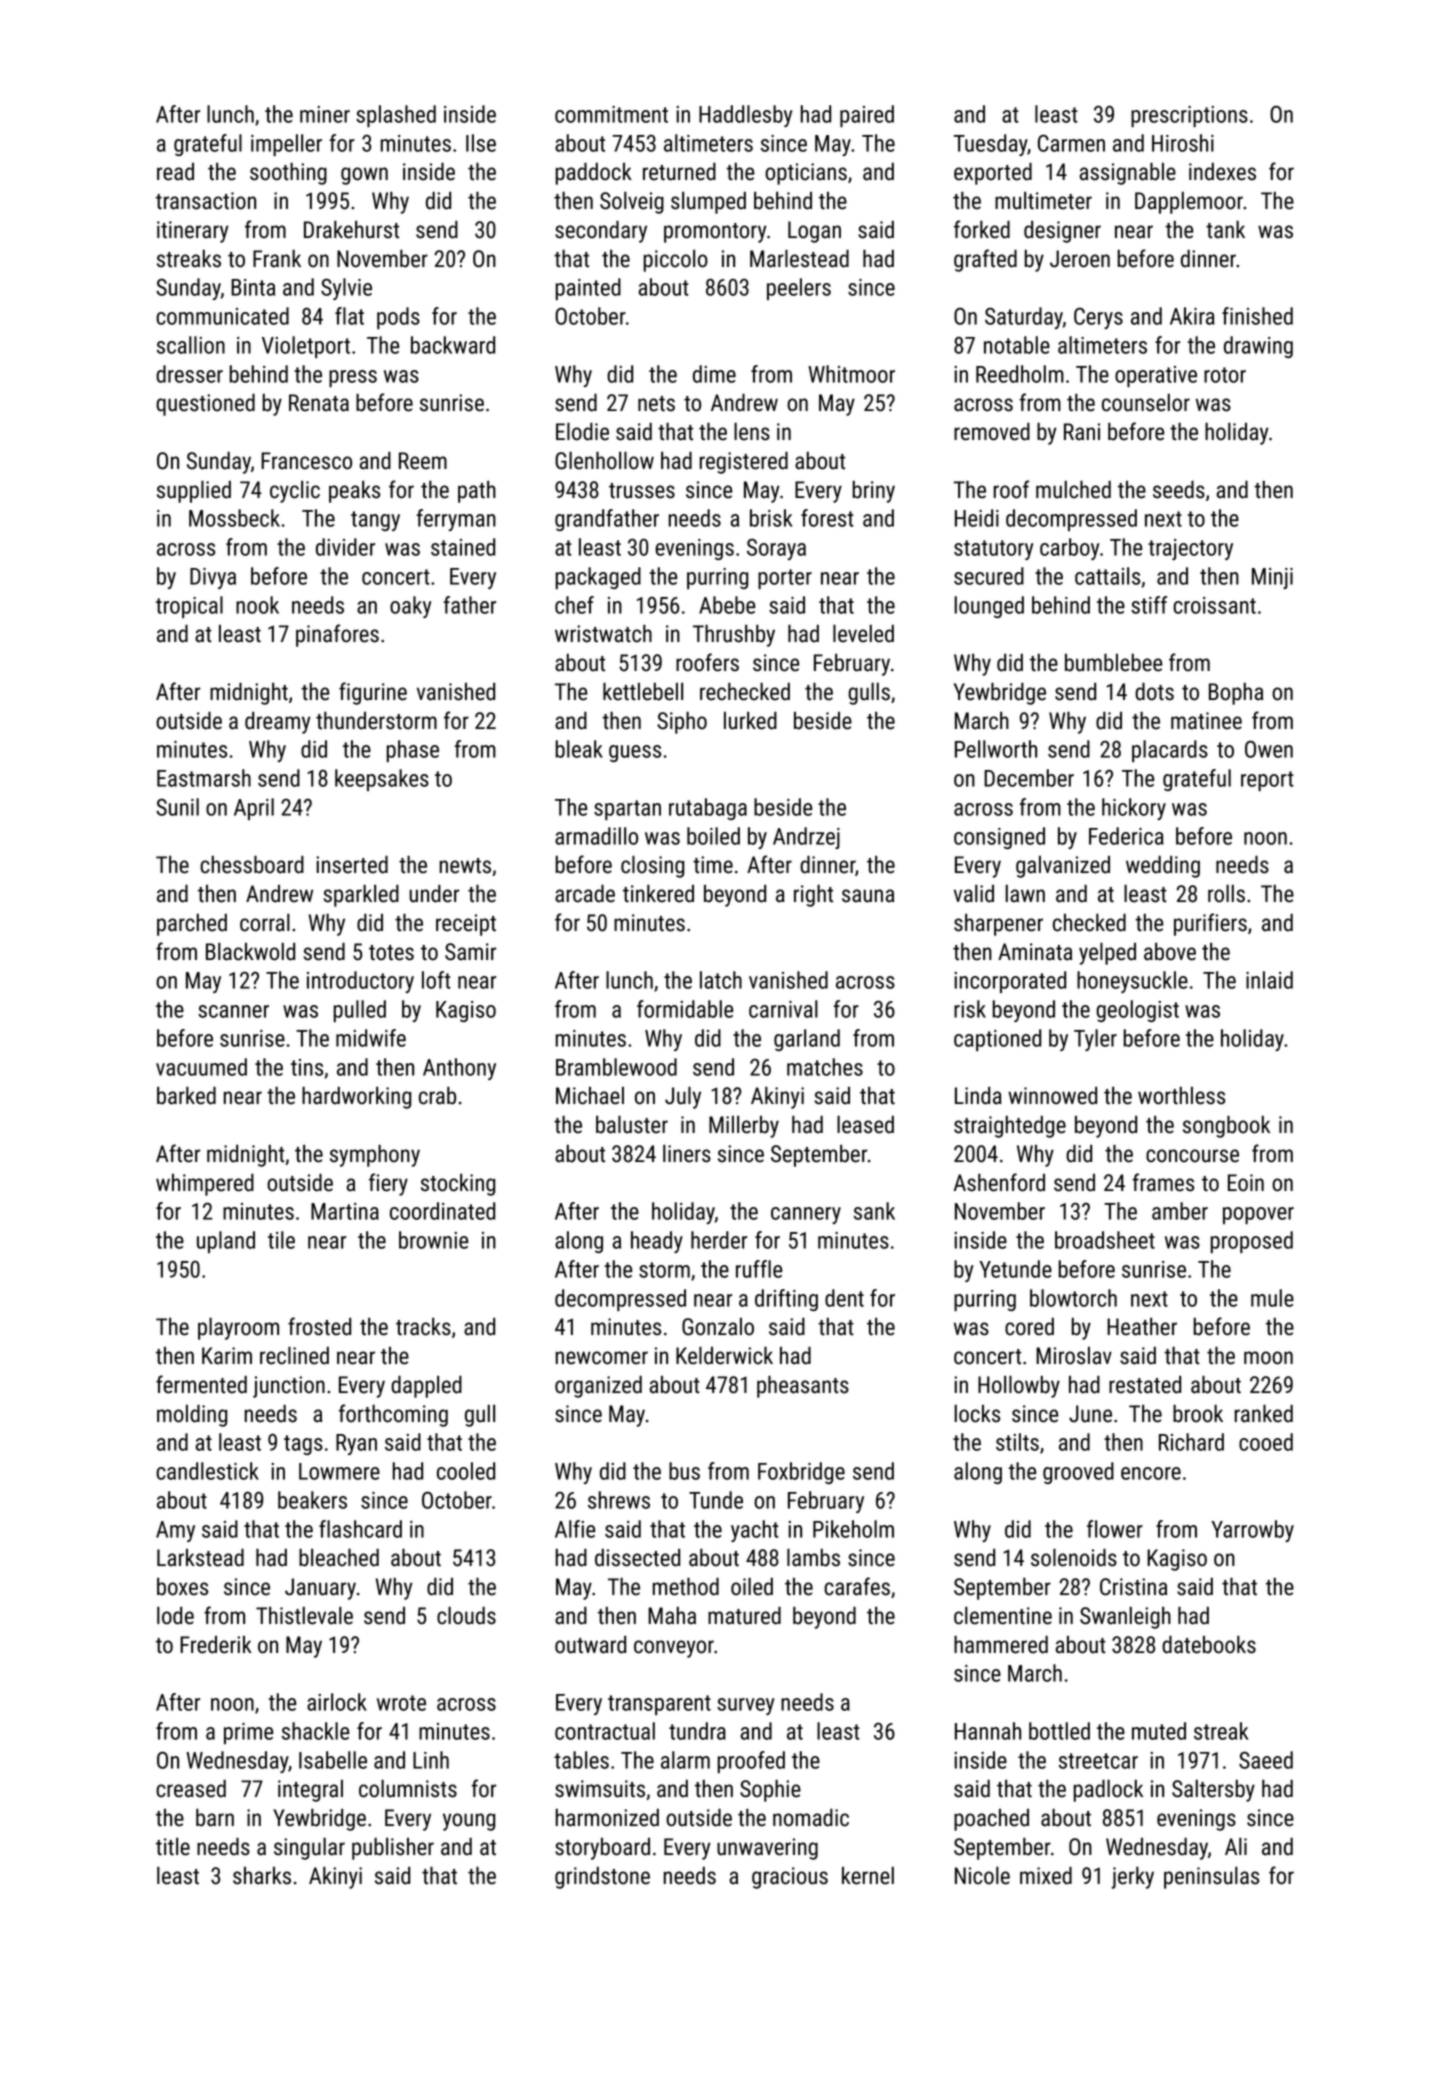  Describe the element at coordinates (988, 1731) in the screenshot. I see `Hannah` at that location.
